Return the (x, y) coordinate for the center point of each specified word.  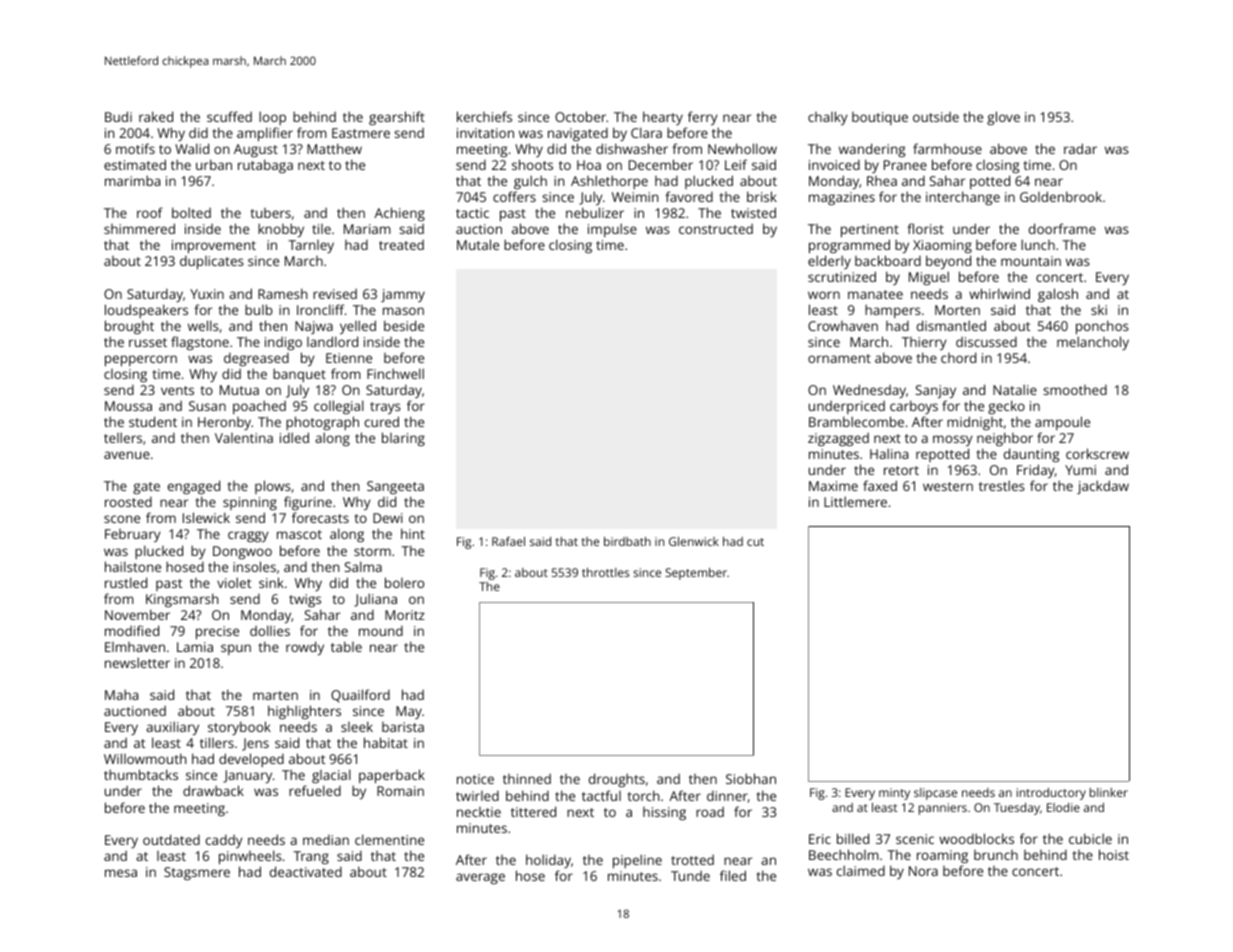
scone (122, 519)
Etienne (349, 358)
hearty (663, 118)
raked (156, 116)
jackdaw (1103, 487)
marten (275, 695)
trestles (1002, 485)
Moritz (405, 615)
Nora (923, 871)
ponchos (1102, 327)
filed (733, 875)
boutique (880, 118)
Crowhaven (843, 326)
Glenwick (694, 541)
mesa (121, 873)
